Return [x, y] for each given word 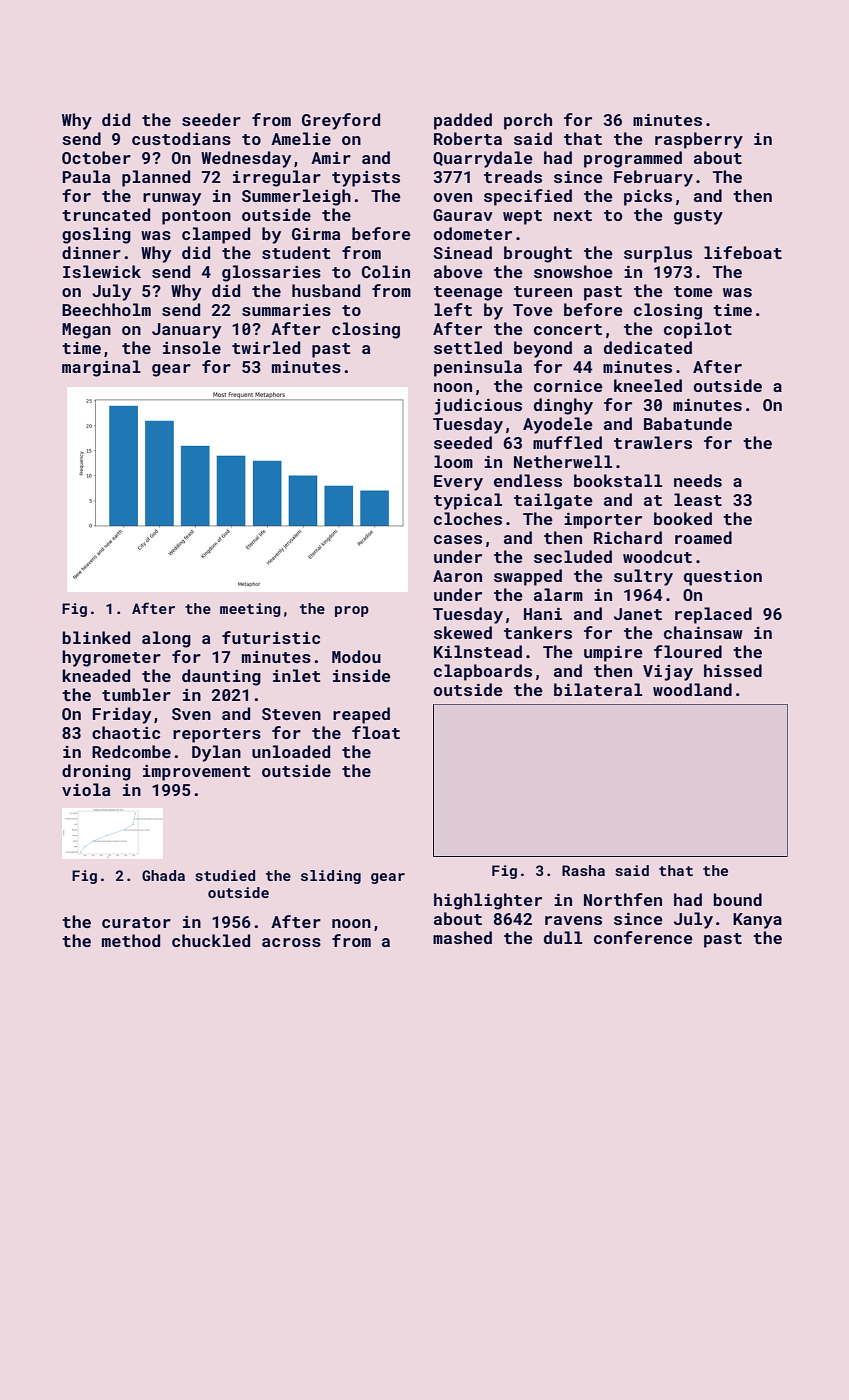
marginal [101, 368]
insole [192, 347]
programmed [633, 159]
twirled [266, 347]
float [376, 732]
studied [225, 875]
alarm [558, 594]
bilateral [598, 689]
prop [352, 611]
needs [698, 480]
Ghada [163, 875]
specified [528, 197]
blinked [96, 637]
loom [453, 461]
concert [568, 329]
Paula [86, 176]
